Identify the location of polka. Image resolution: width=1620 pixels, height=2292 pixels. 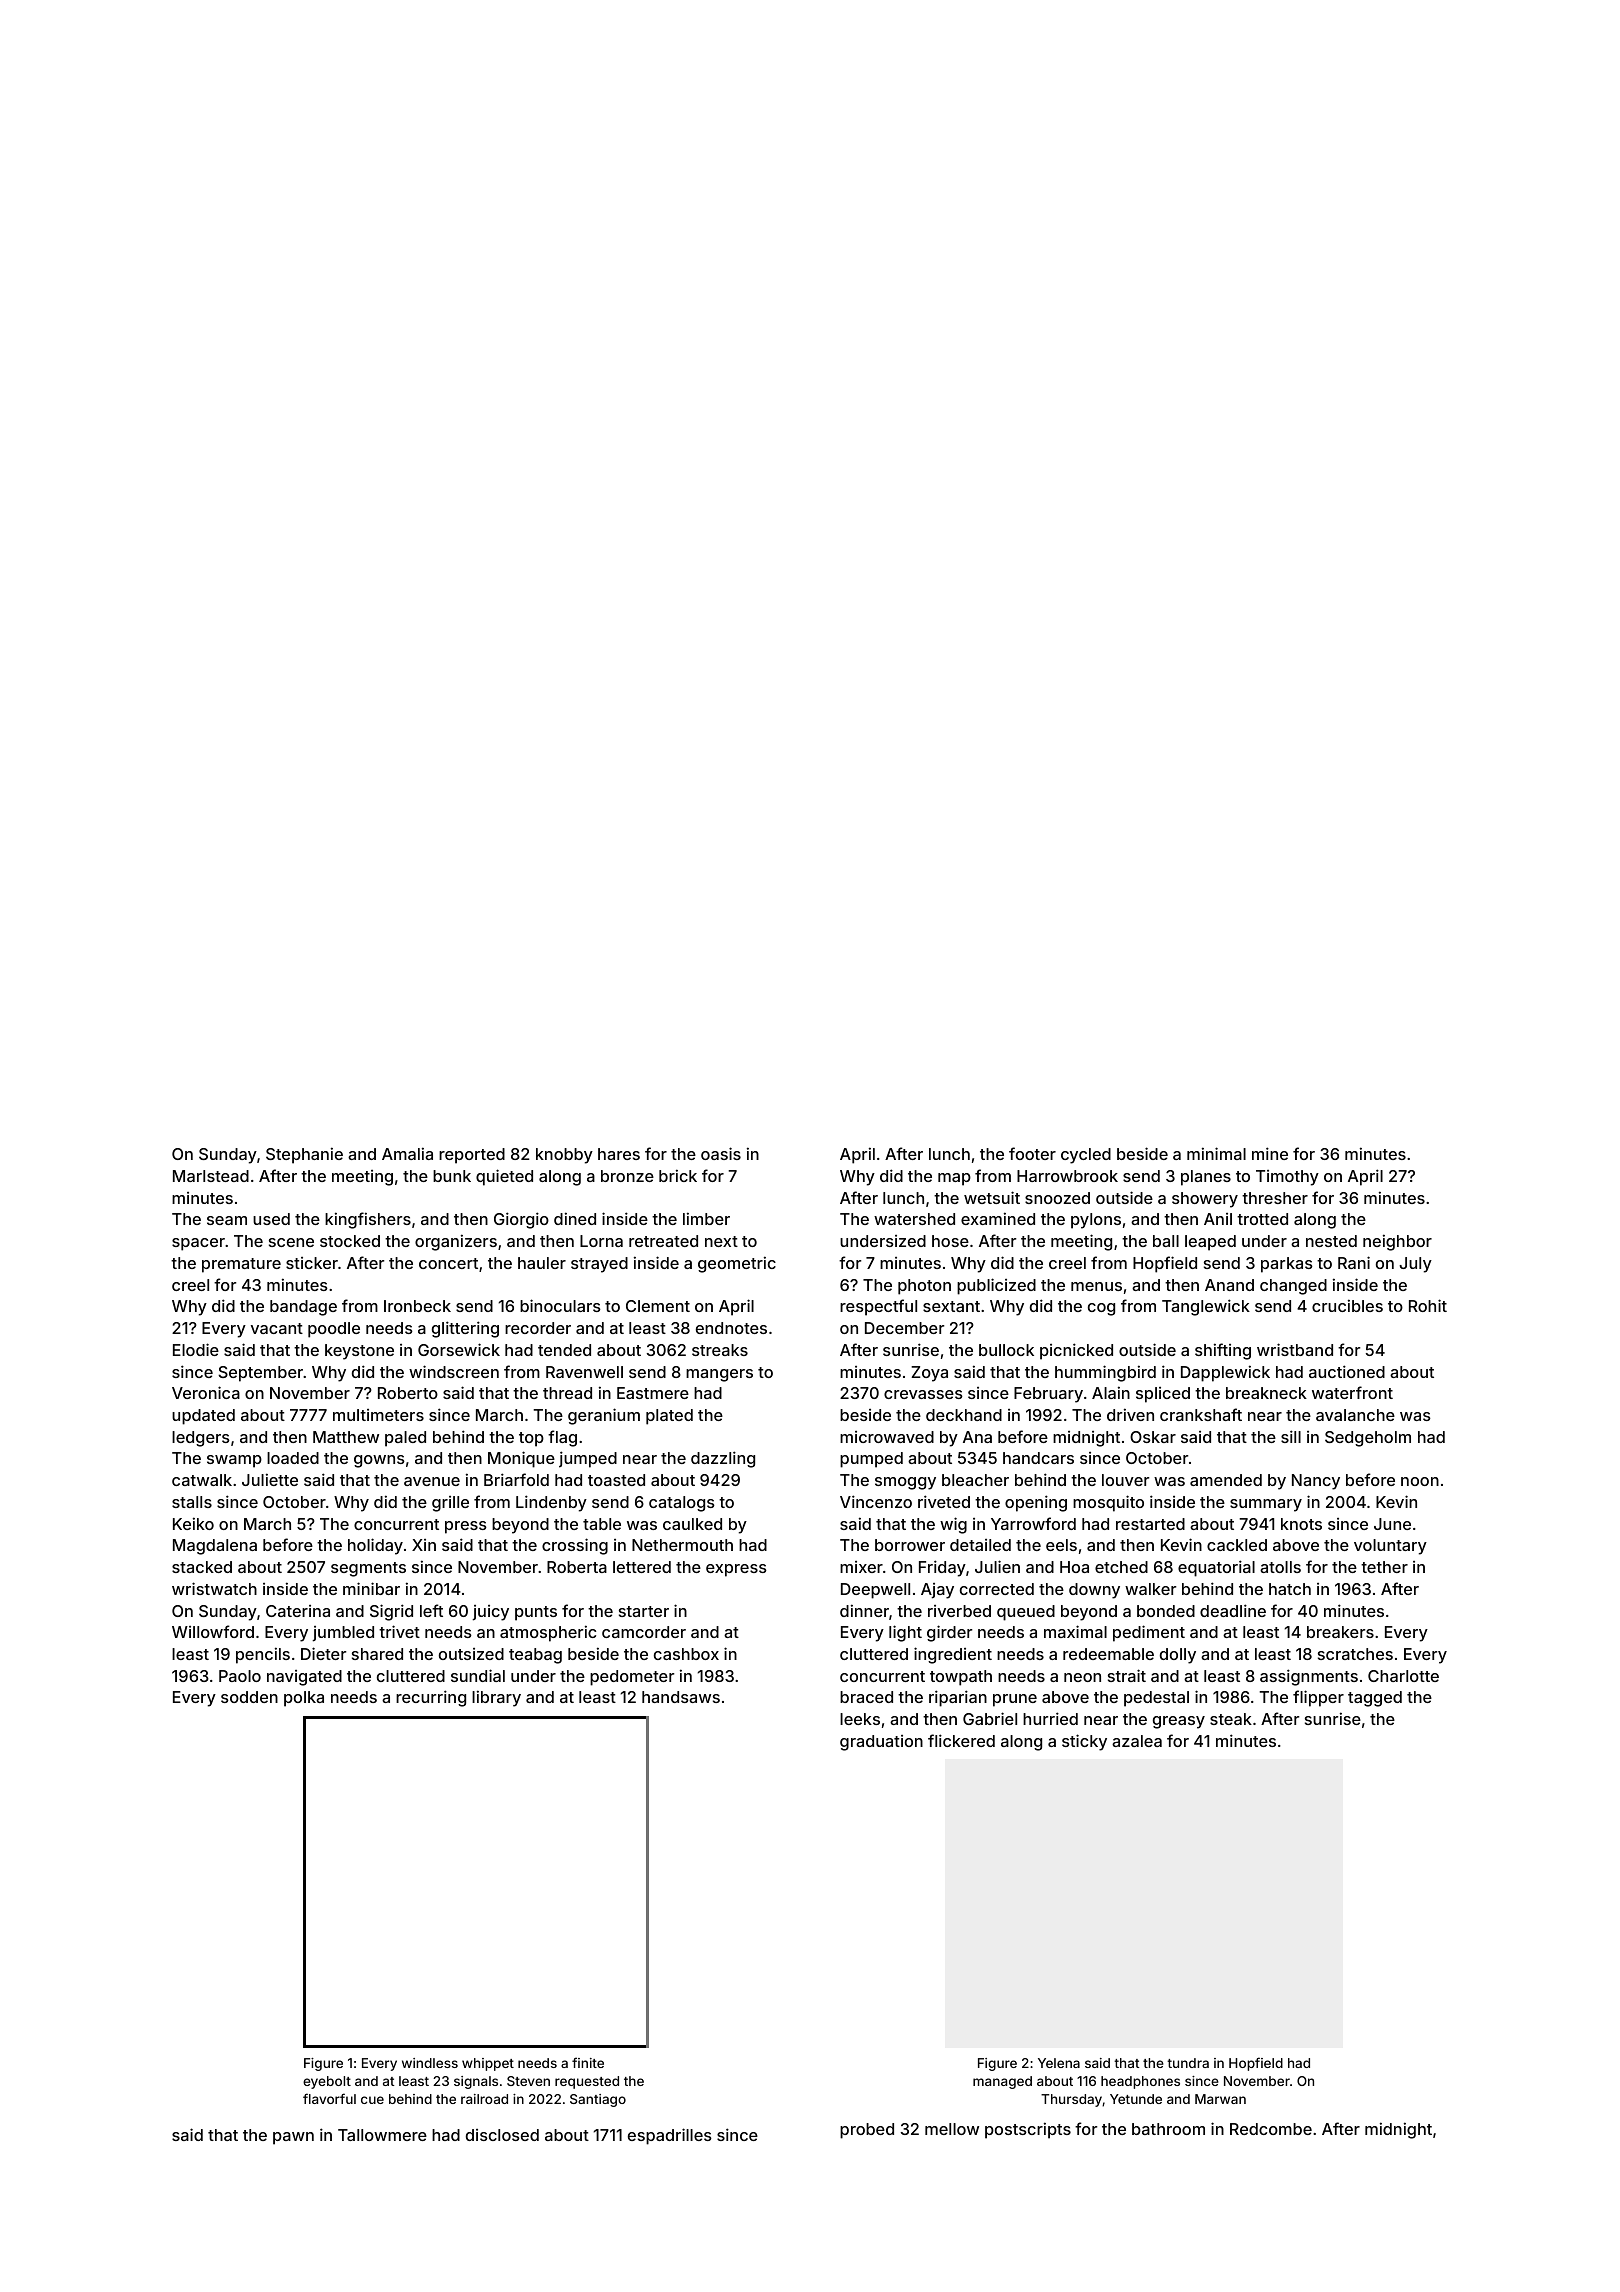
(304, 1699).
